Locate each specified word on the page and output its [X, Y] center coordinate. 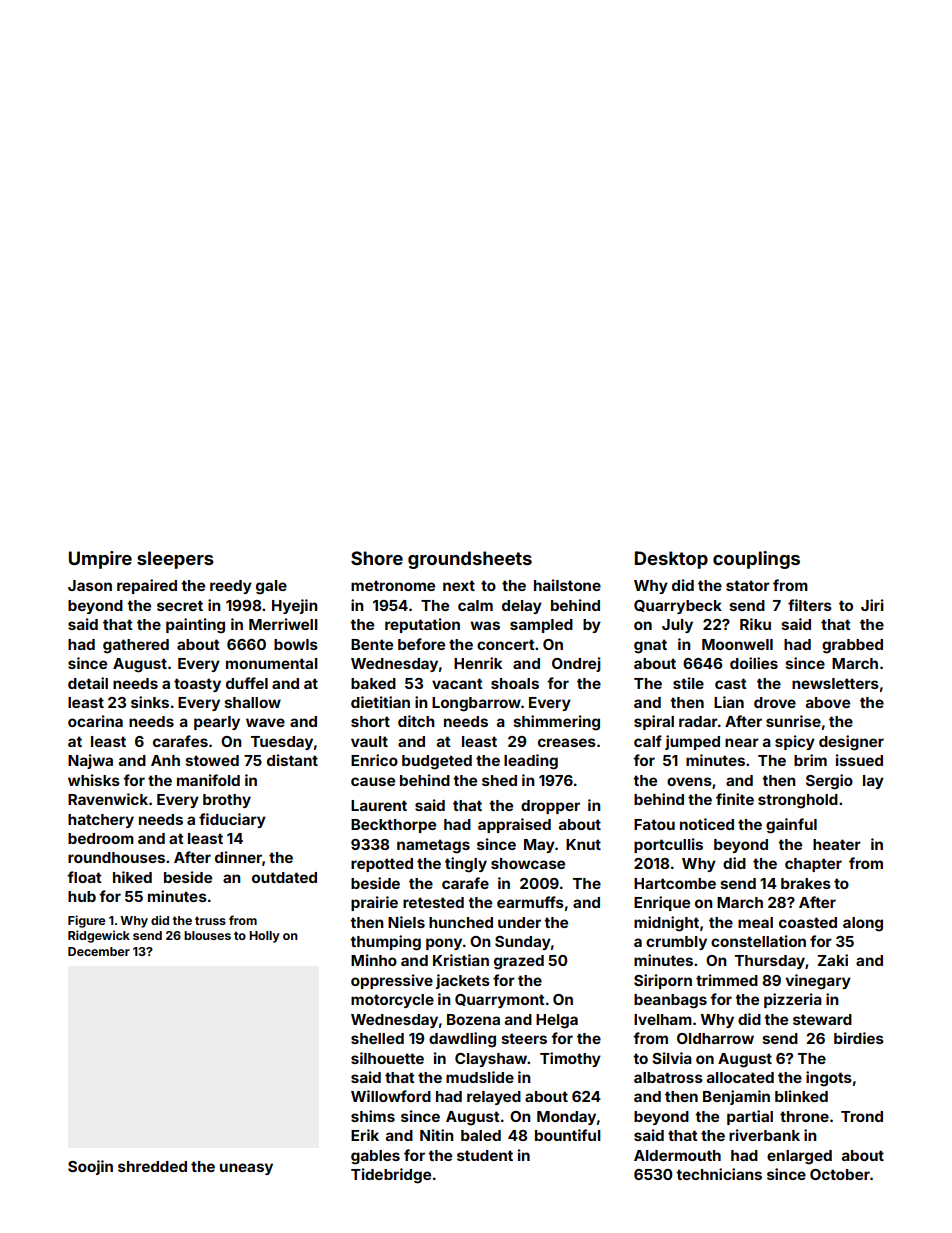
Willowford [391, 1096]
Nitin [437, 1135]
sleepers [175, 560]
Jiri [872, 605]
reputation [422, 625]
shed [499, 780]
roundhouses [116, 857]
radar [698, 721]
